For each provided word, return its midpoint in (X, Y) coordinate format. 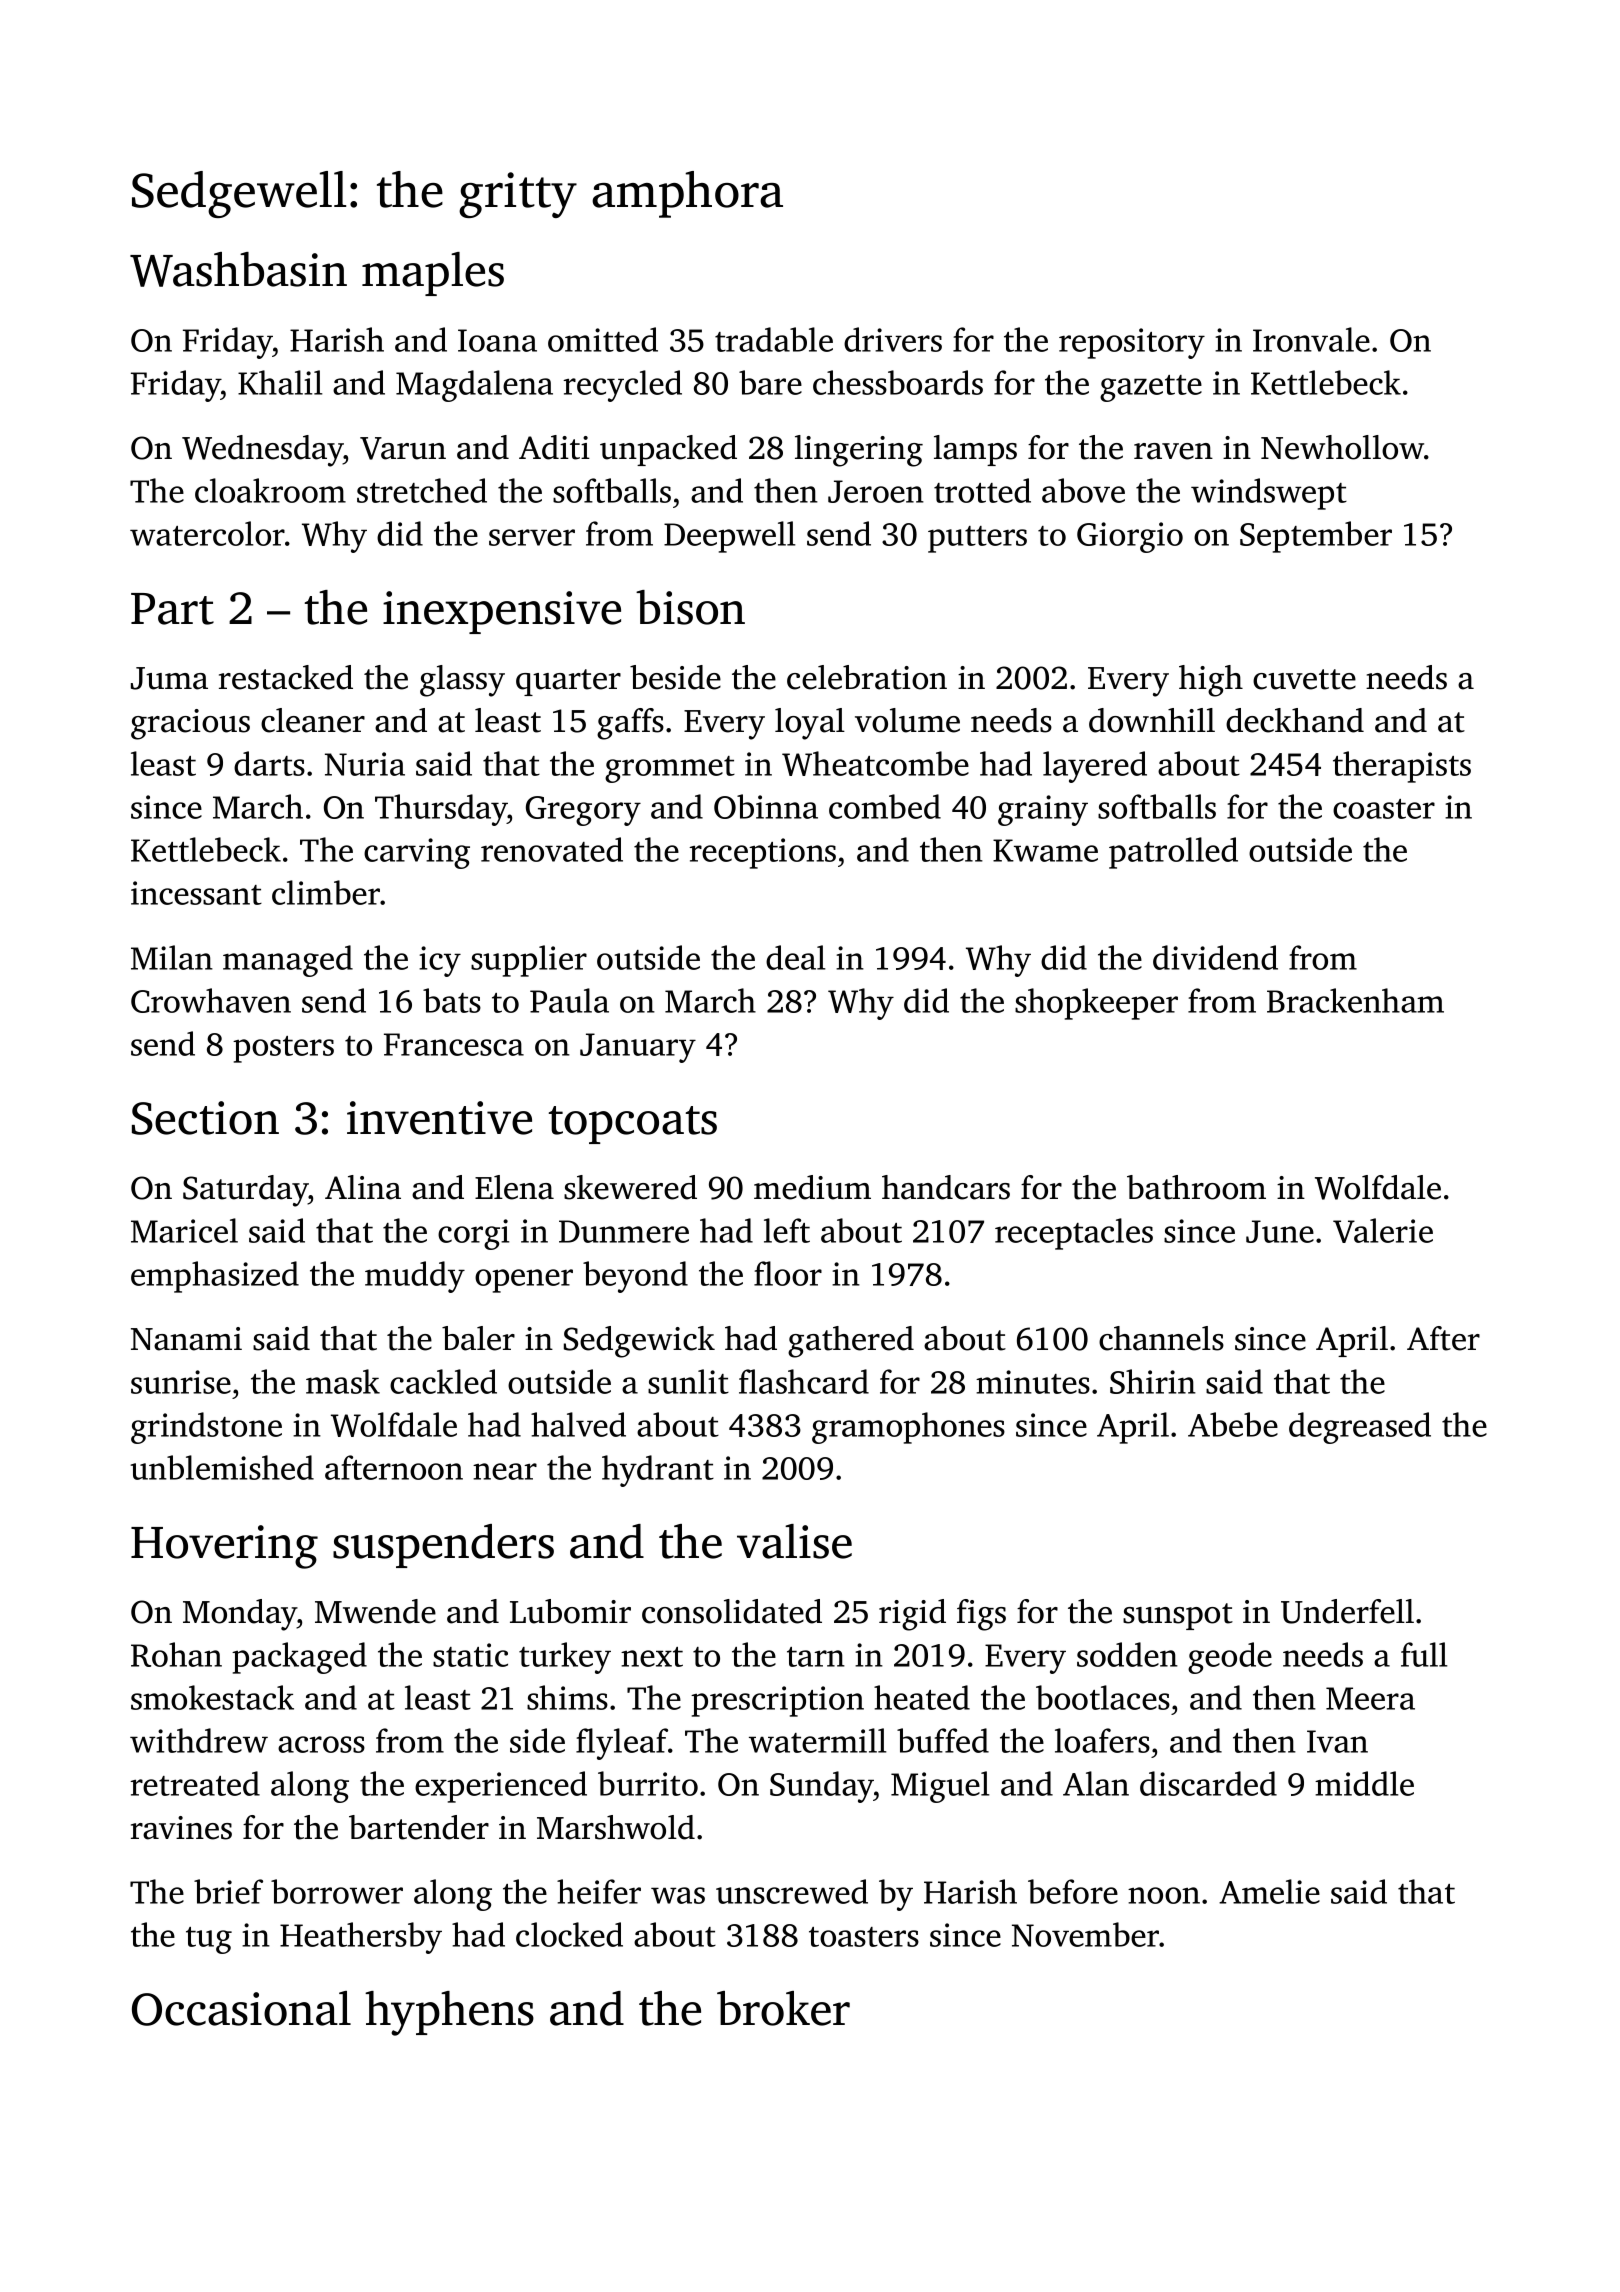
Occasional (241, 2008)
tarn (816, 1657)
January (638, 1048)
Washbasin (238, 269)
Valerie (1383, 1230)
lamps (975, 450)
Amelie (1269, 1891)
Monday (240, 1615)
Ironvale (1311, 339)
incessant (196, 893)
